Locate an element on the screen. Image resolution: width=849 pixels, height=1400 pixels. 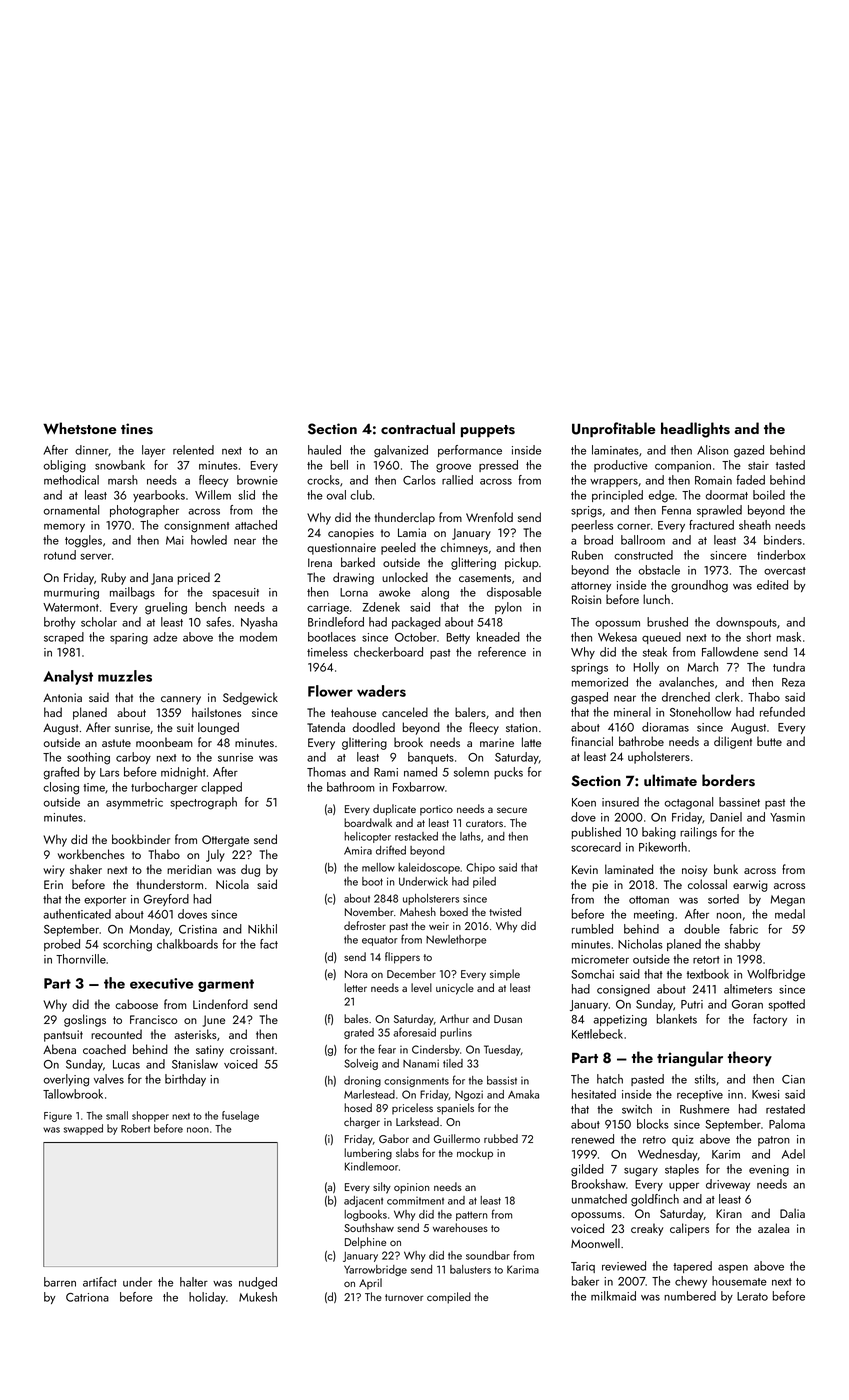
Cristina is located at coordinates (198, 929).
